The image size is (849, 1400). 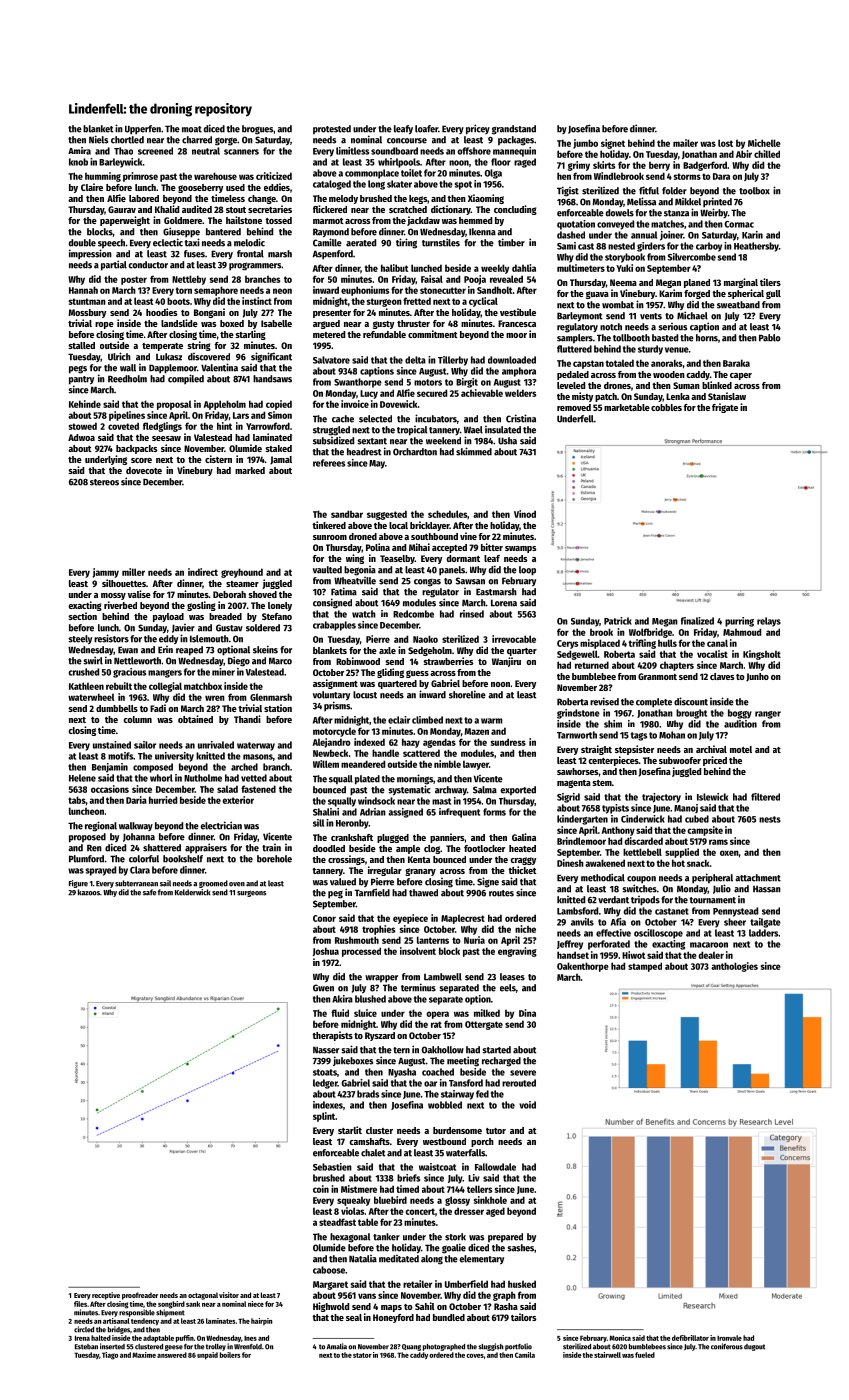 I want to click on congas, so click(x=427, y=583).
